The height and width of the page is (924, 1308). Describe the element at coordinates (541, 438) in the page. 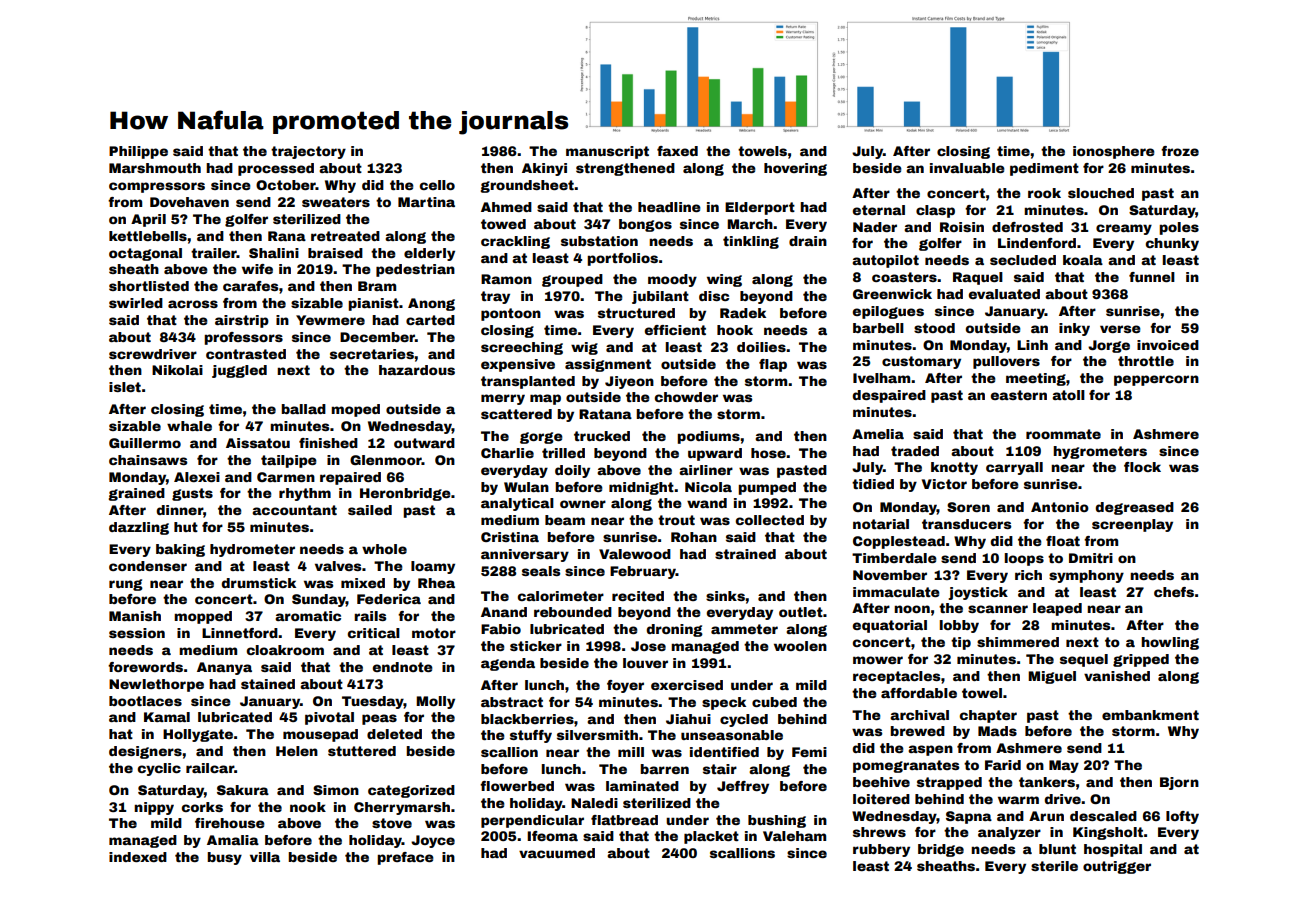

I see `gorge` at that location.
